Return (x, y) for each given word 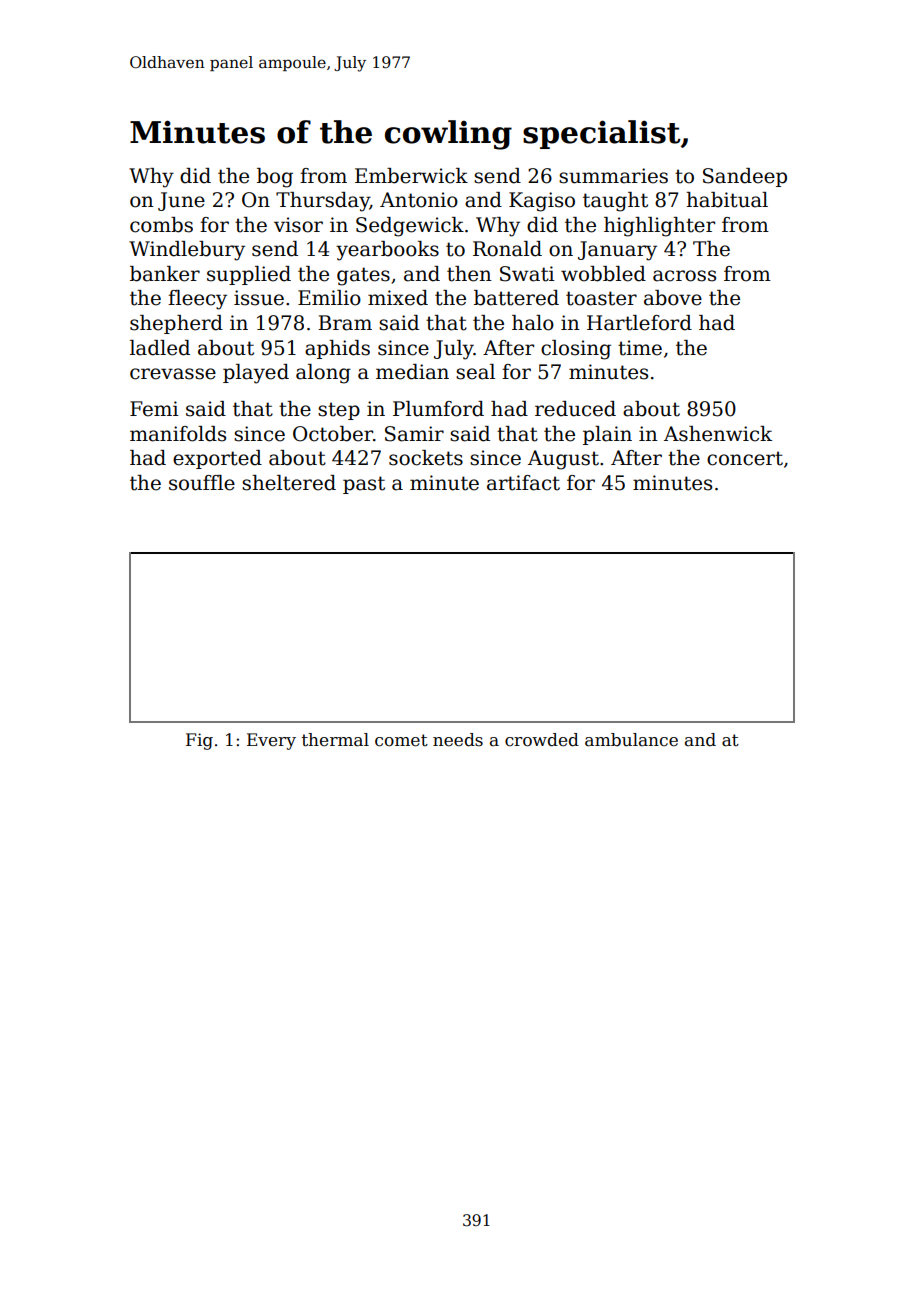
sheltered (289, 483)
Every (271, 741)
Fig (199, 741)
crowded (542, 740)
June (181, 201)
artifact (523, 483)
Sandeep (745, 177)
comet (401, 740)
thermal (335, 740)
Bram (345, 323)
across (684, 276)
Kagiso (542, 202)
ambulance (631, 740)
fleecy (197, 300)
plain (607, 435)
